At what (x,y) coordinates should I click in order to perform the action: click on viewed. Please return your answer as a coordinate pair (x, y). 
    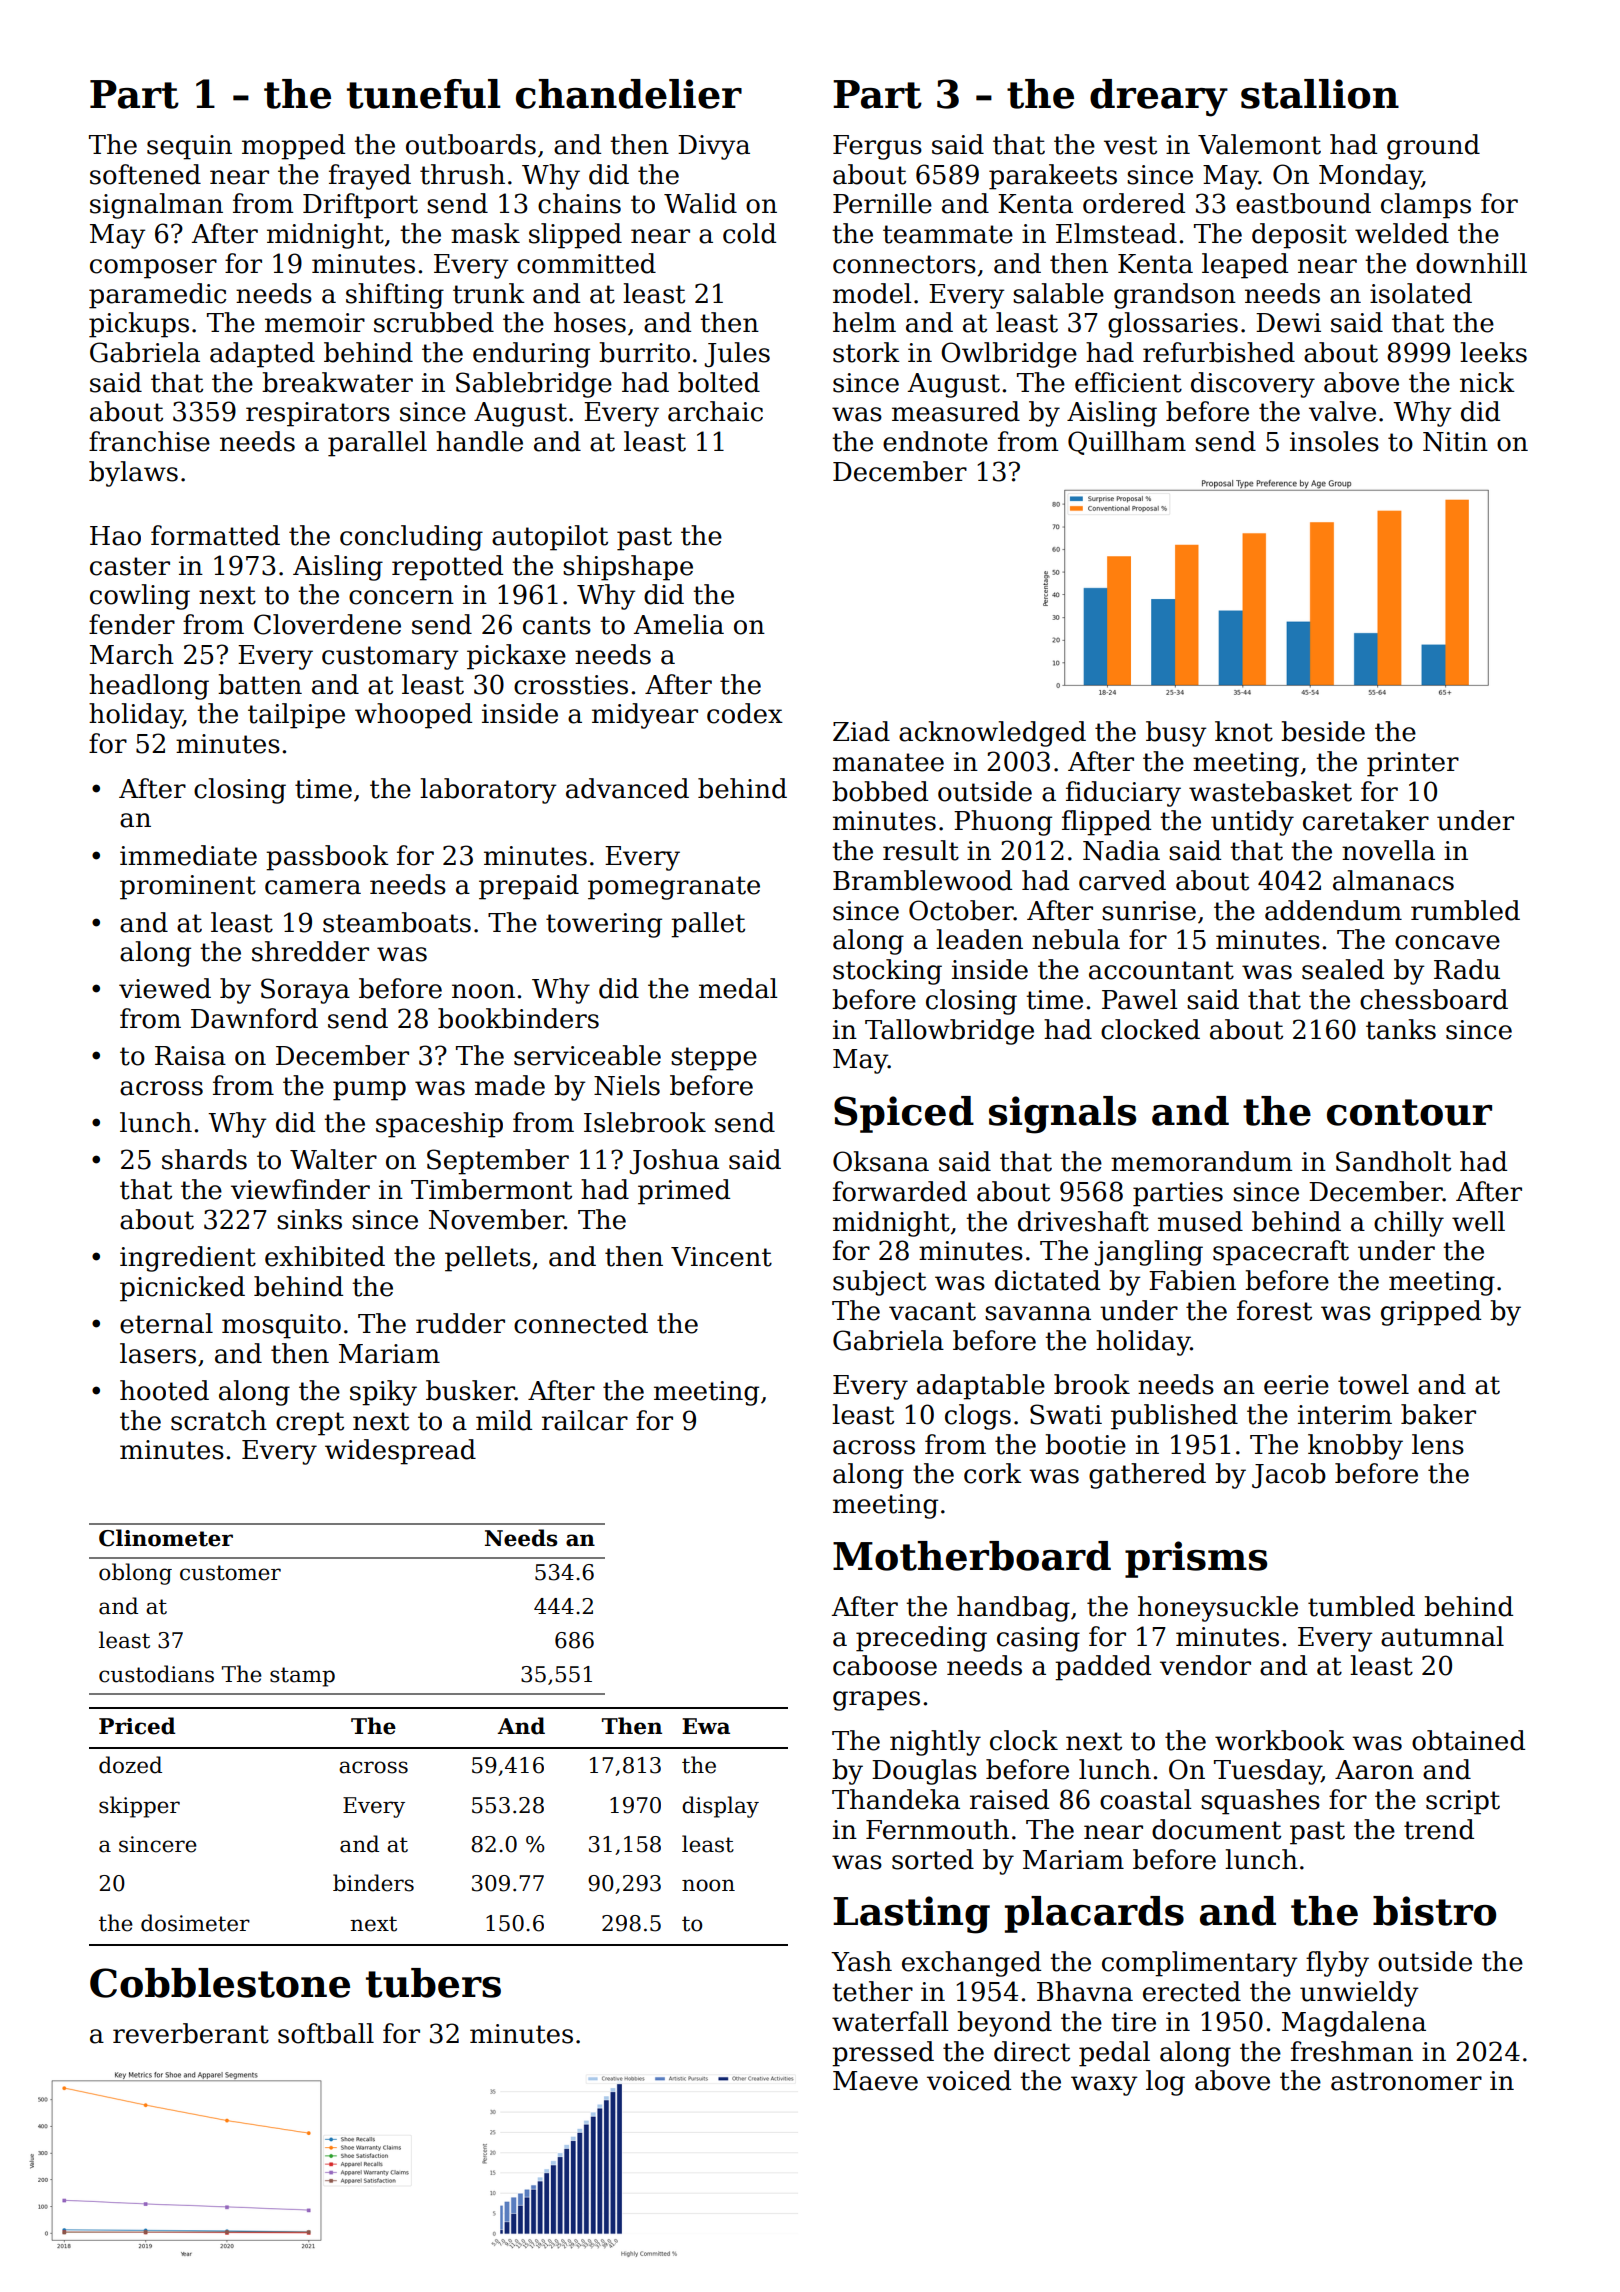
    Looking at the image, I should click on (165, 988).
